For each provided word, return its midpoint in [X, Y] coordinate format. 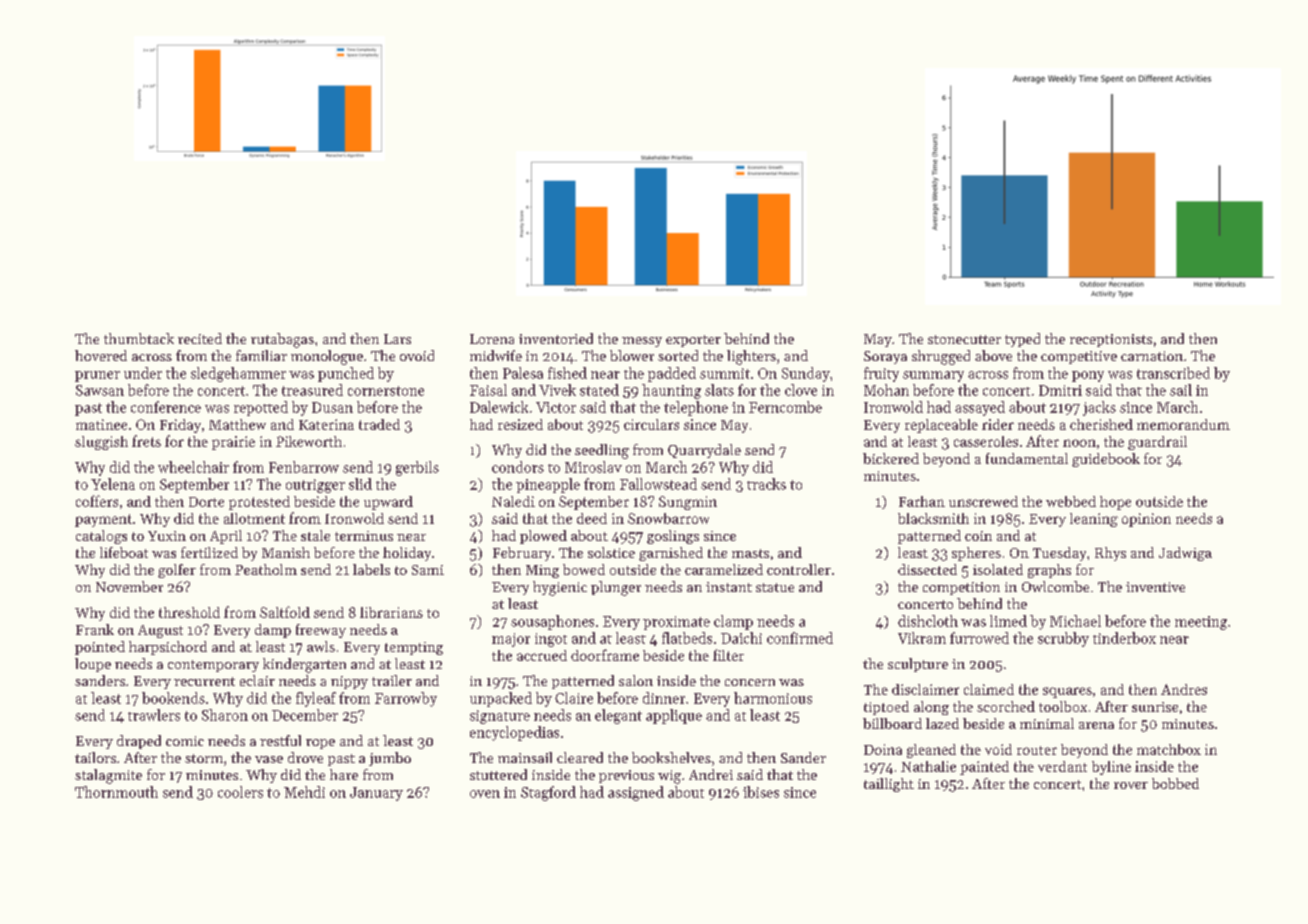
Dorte [206, 502]
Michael [1075, 621]
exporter [693, 341]
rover [1131, 785]
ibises [761, 792]
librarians [391, 612]
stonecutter [964, 339]
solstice [611, 552]
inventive [1155, 587]
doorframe [605, 655]
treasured [312, 390]
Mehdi [304, 792]
